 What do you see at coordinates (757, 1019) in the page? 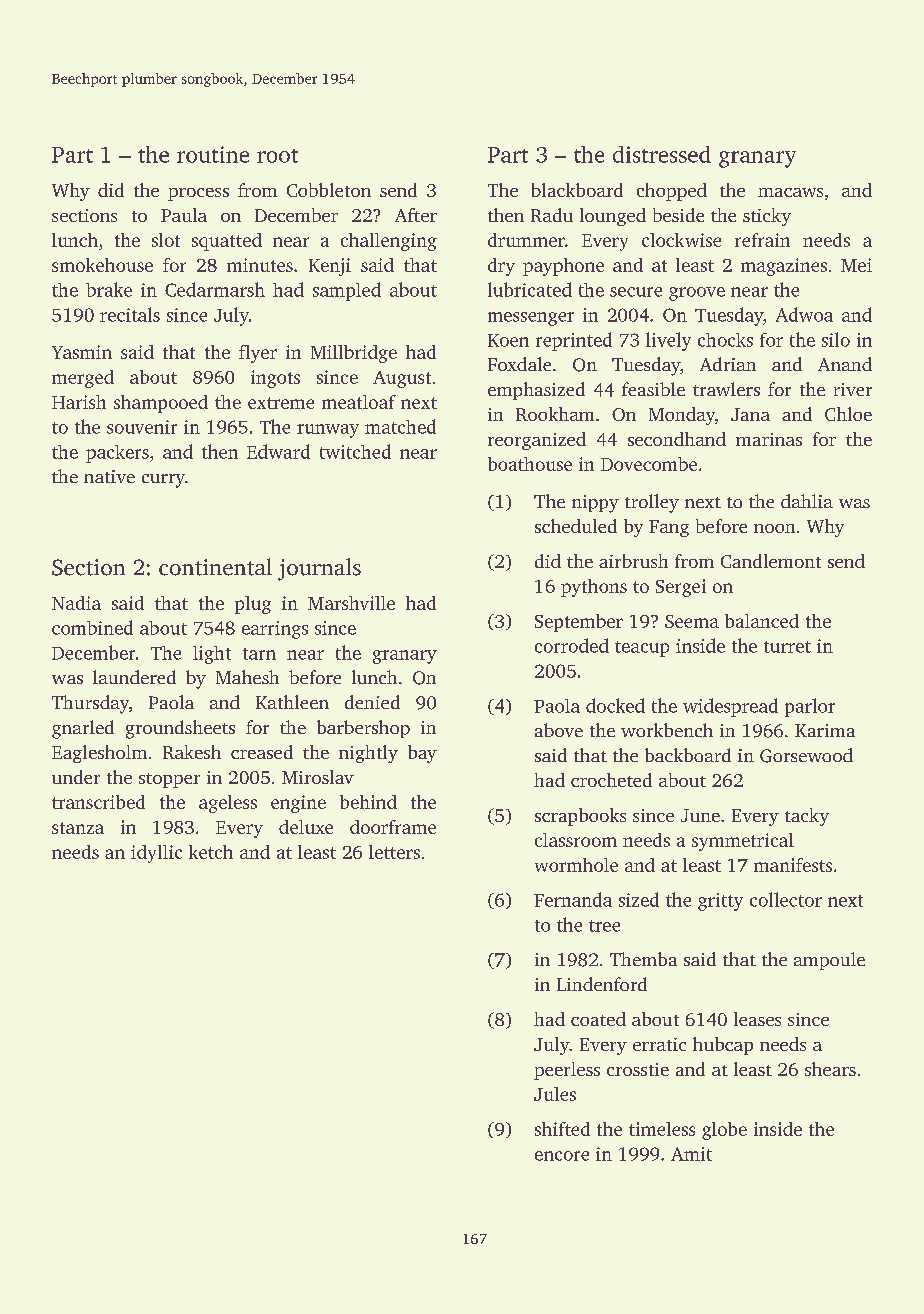
I see `leases` at bounding box center [757, 1019].
